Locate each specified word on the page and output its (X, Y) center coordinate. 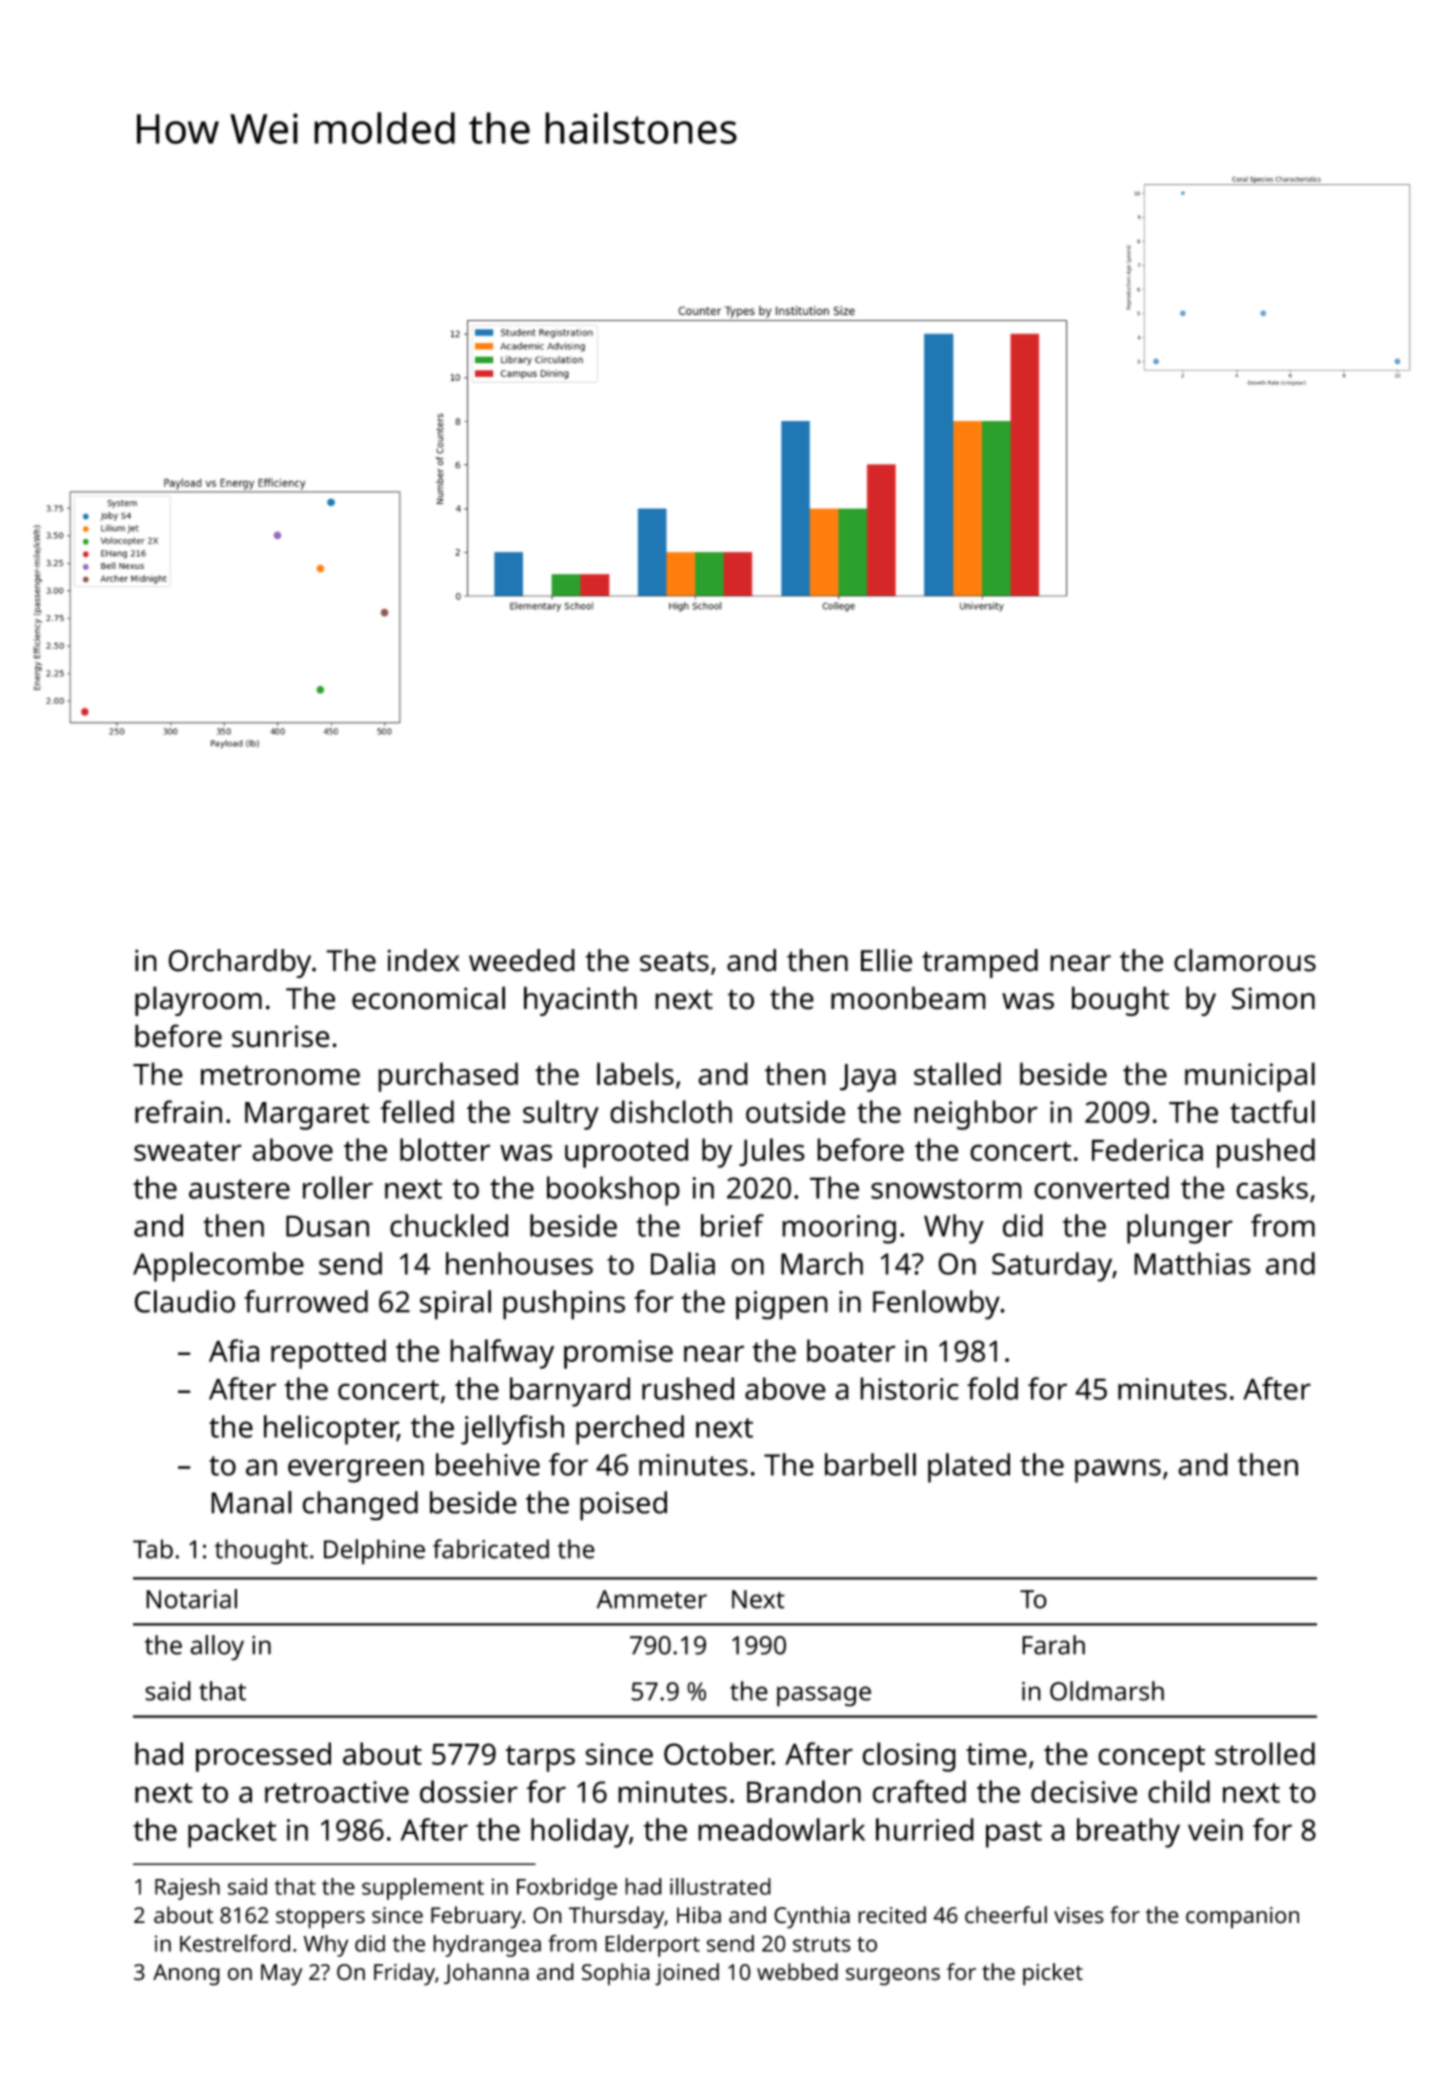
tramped (980, 963)
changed (360, 1506)
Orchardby (239, 963)
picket (1053, 1974)
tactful (1272, 1111)
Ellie (886, 960)
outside (795, 1111)
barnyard (570, 1392)
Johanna (486, 1973)
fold (992, 1388)
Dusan (327, 1226)
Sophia (616, 1974)
